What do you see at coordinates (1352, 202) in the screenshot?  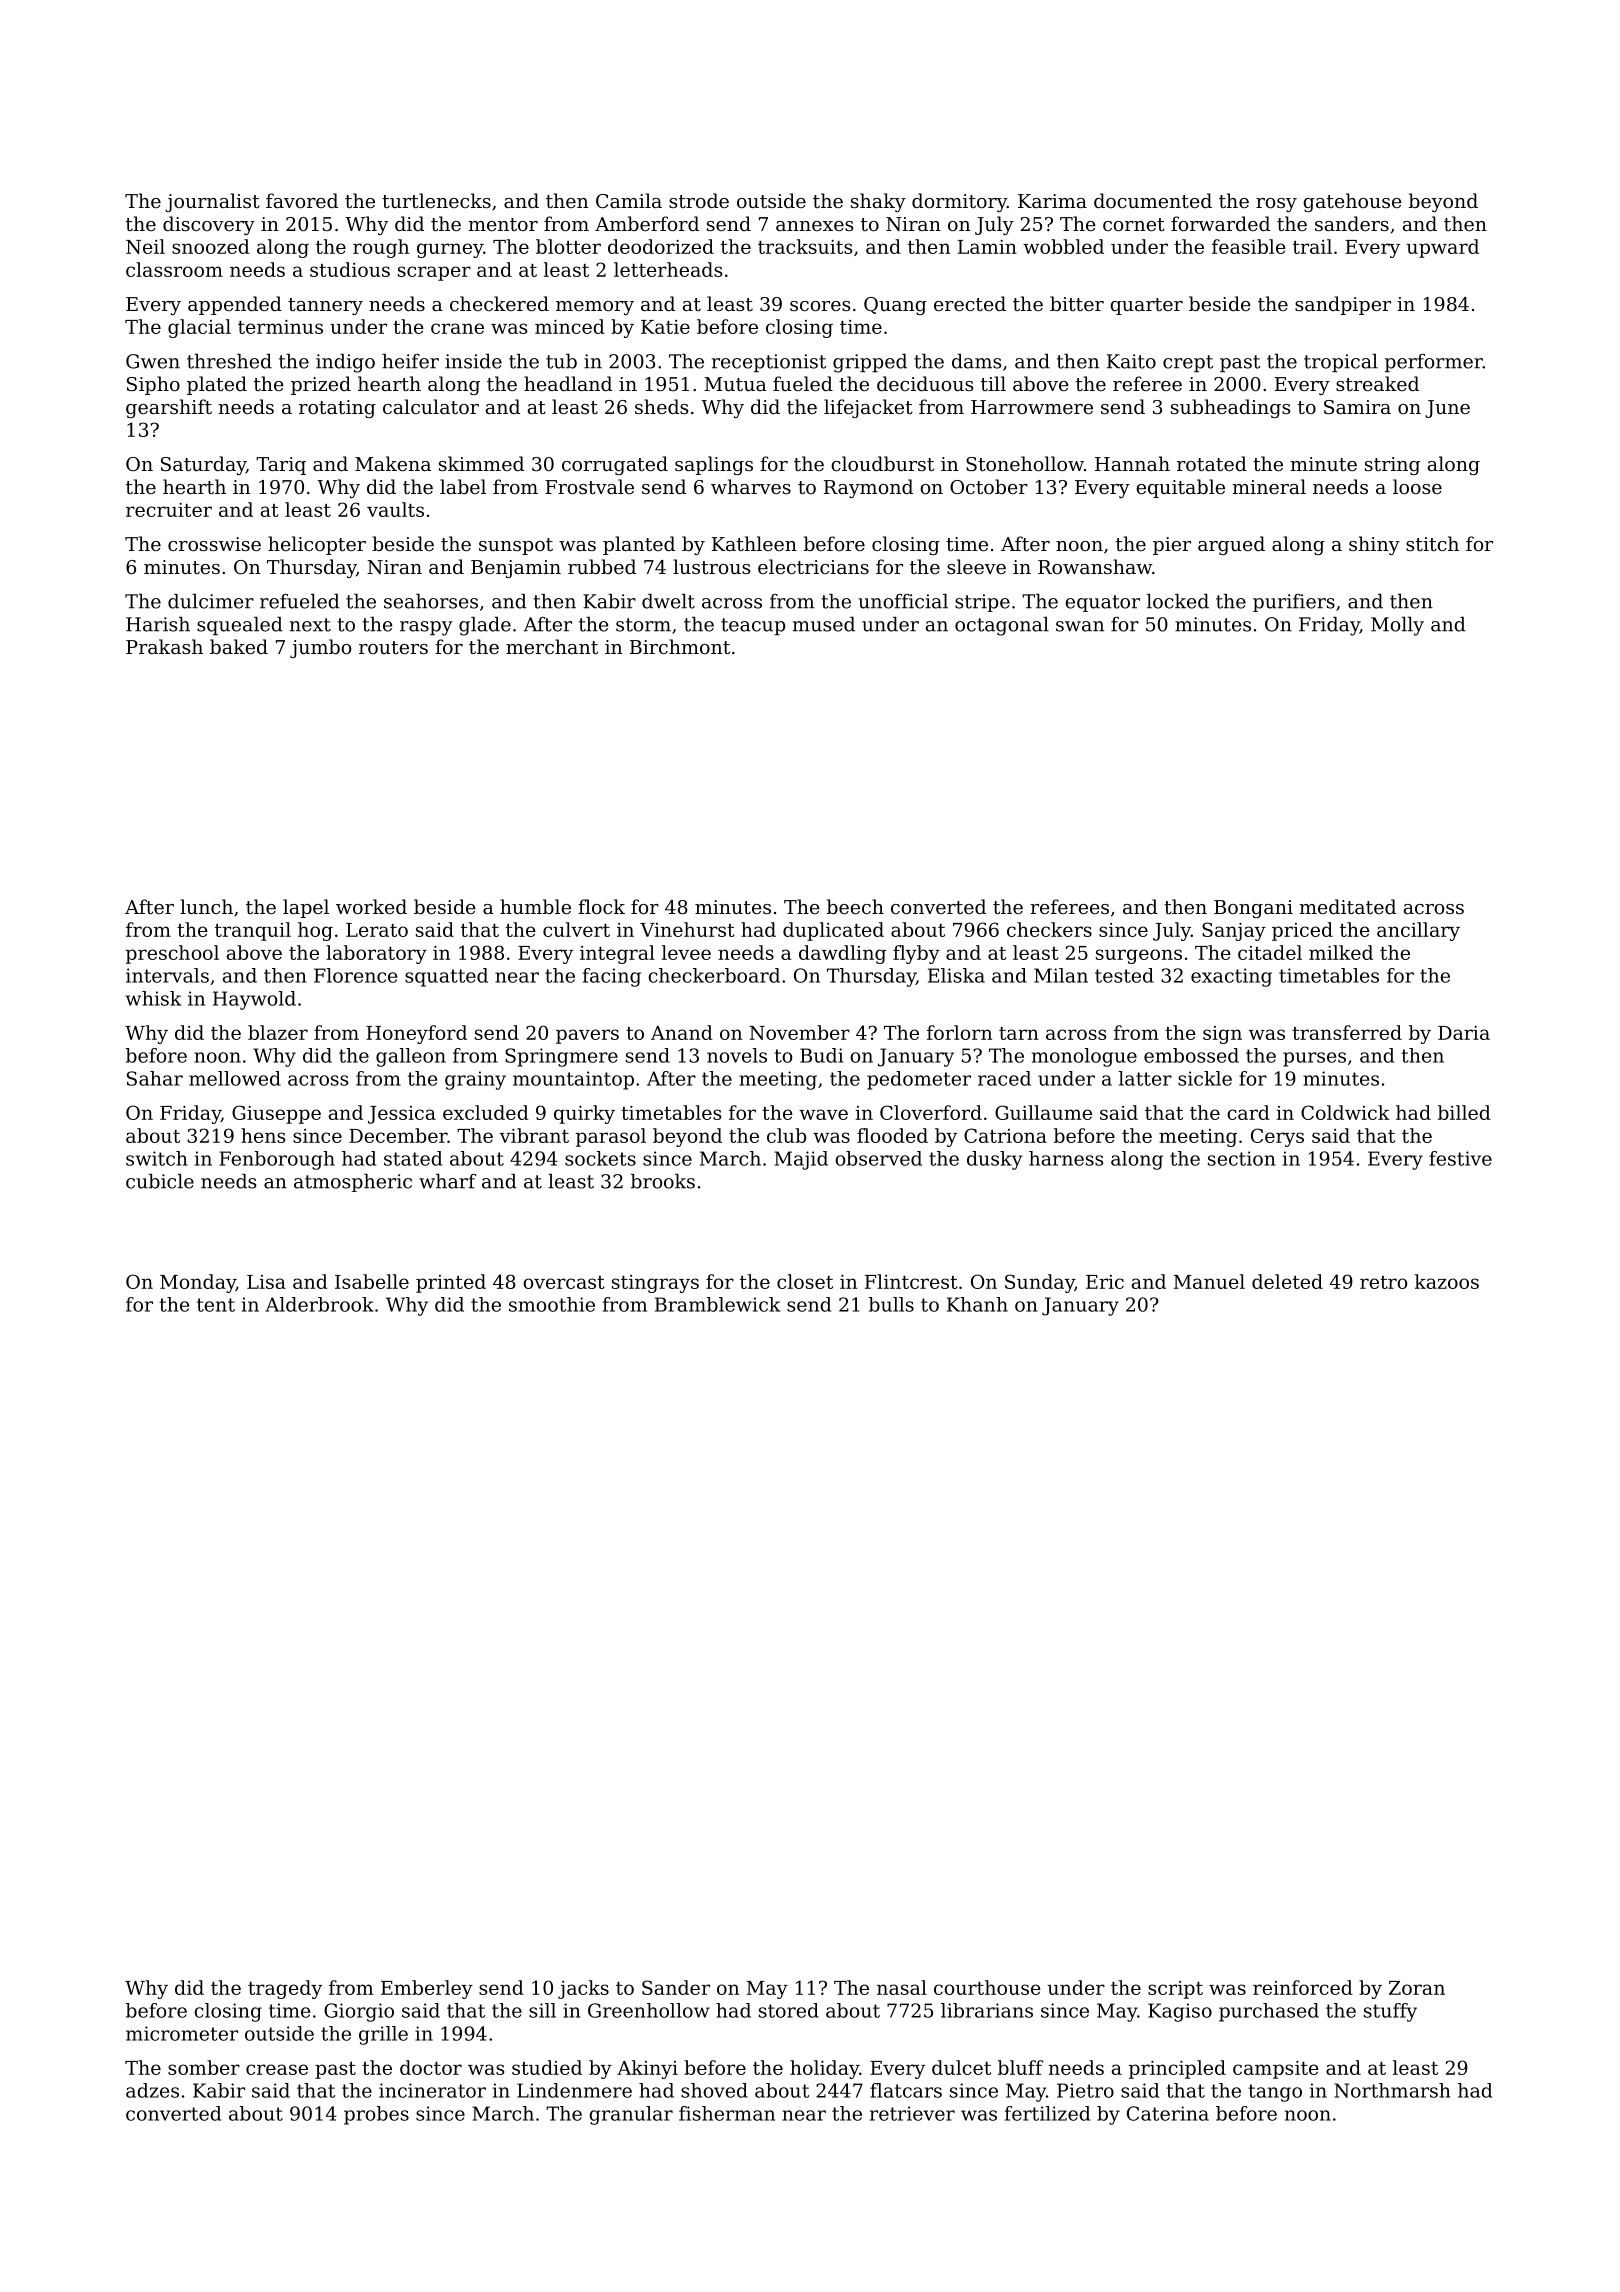 I see `gatehouse` at bounding box center [1352, 202].
